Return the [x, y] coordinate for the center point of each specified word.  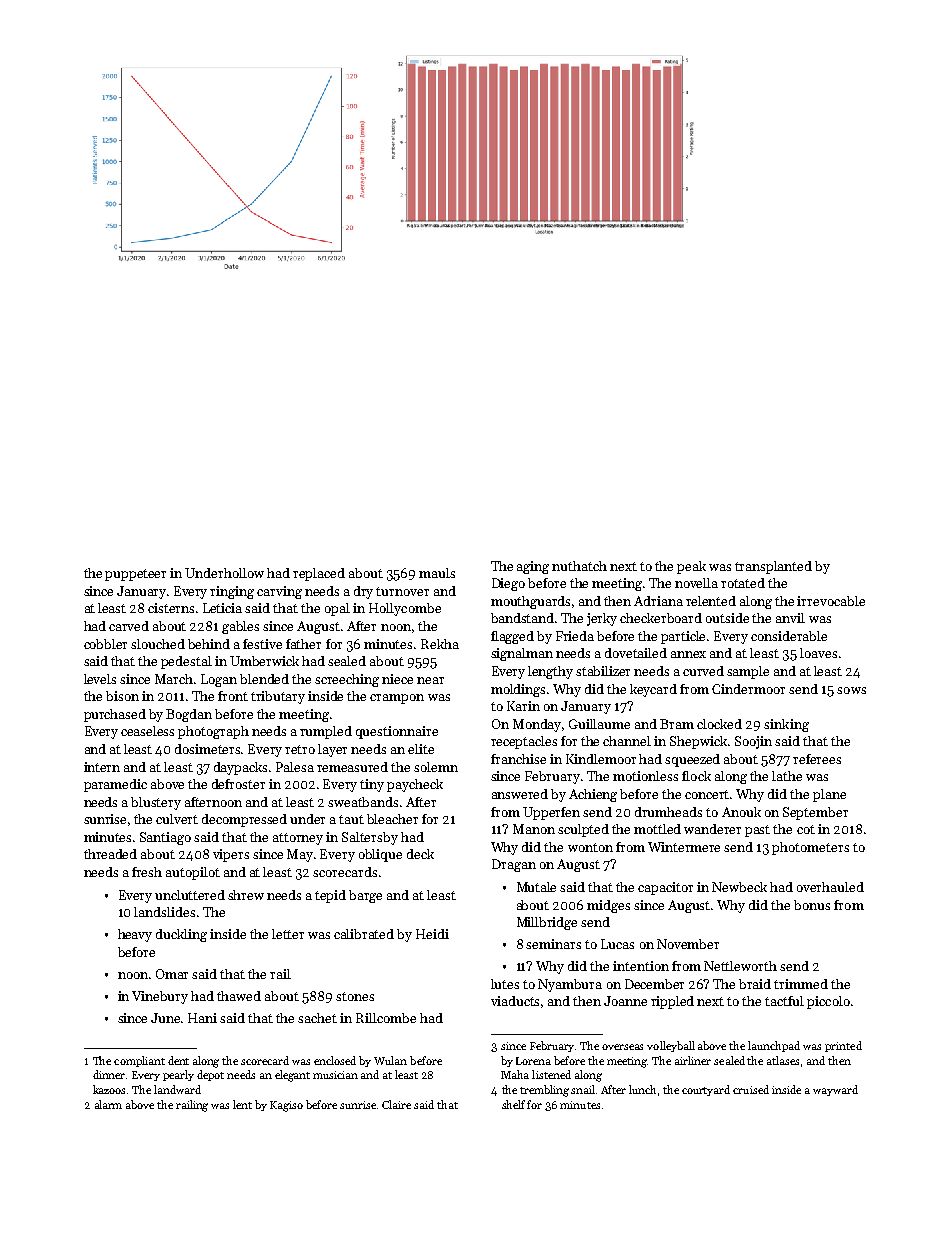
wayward [835, 1090]
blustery [156, 803]
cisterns [171, 608]
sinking [786, 725]
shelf [513, 1104]
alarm [108, 1104]
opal [337, 609]
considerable [789, 636]
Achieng [593, 795]
